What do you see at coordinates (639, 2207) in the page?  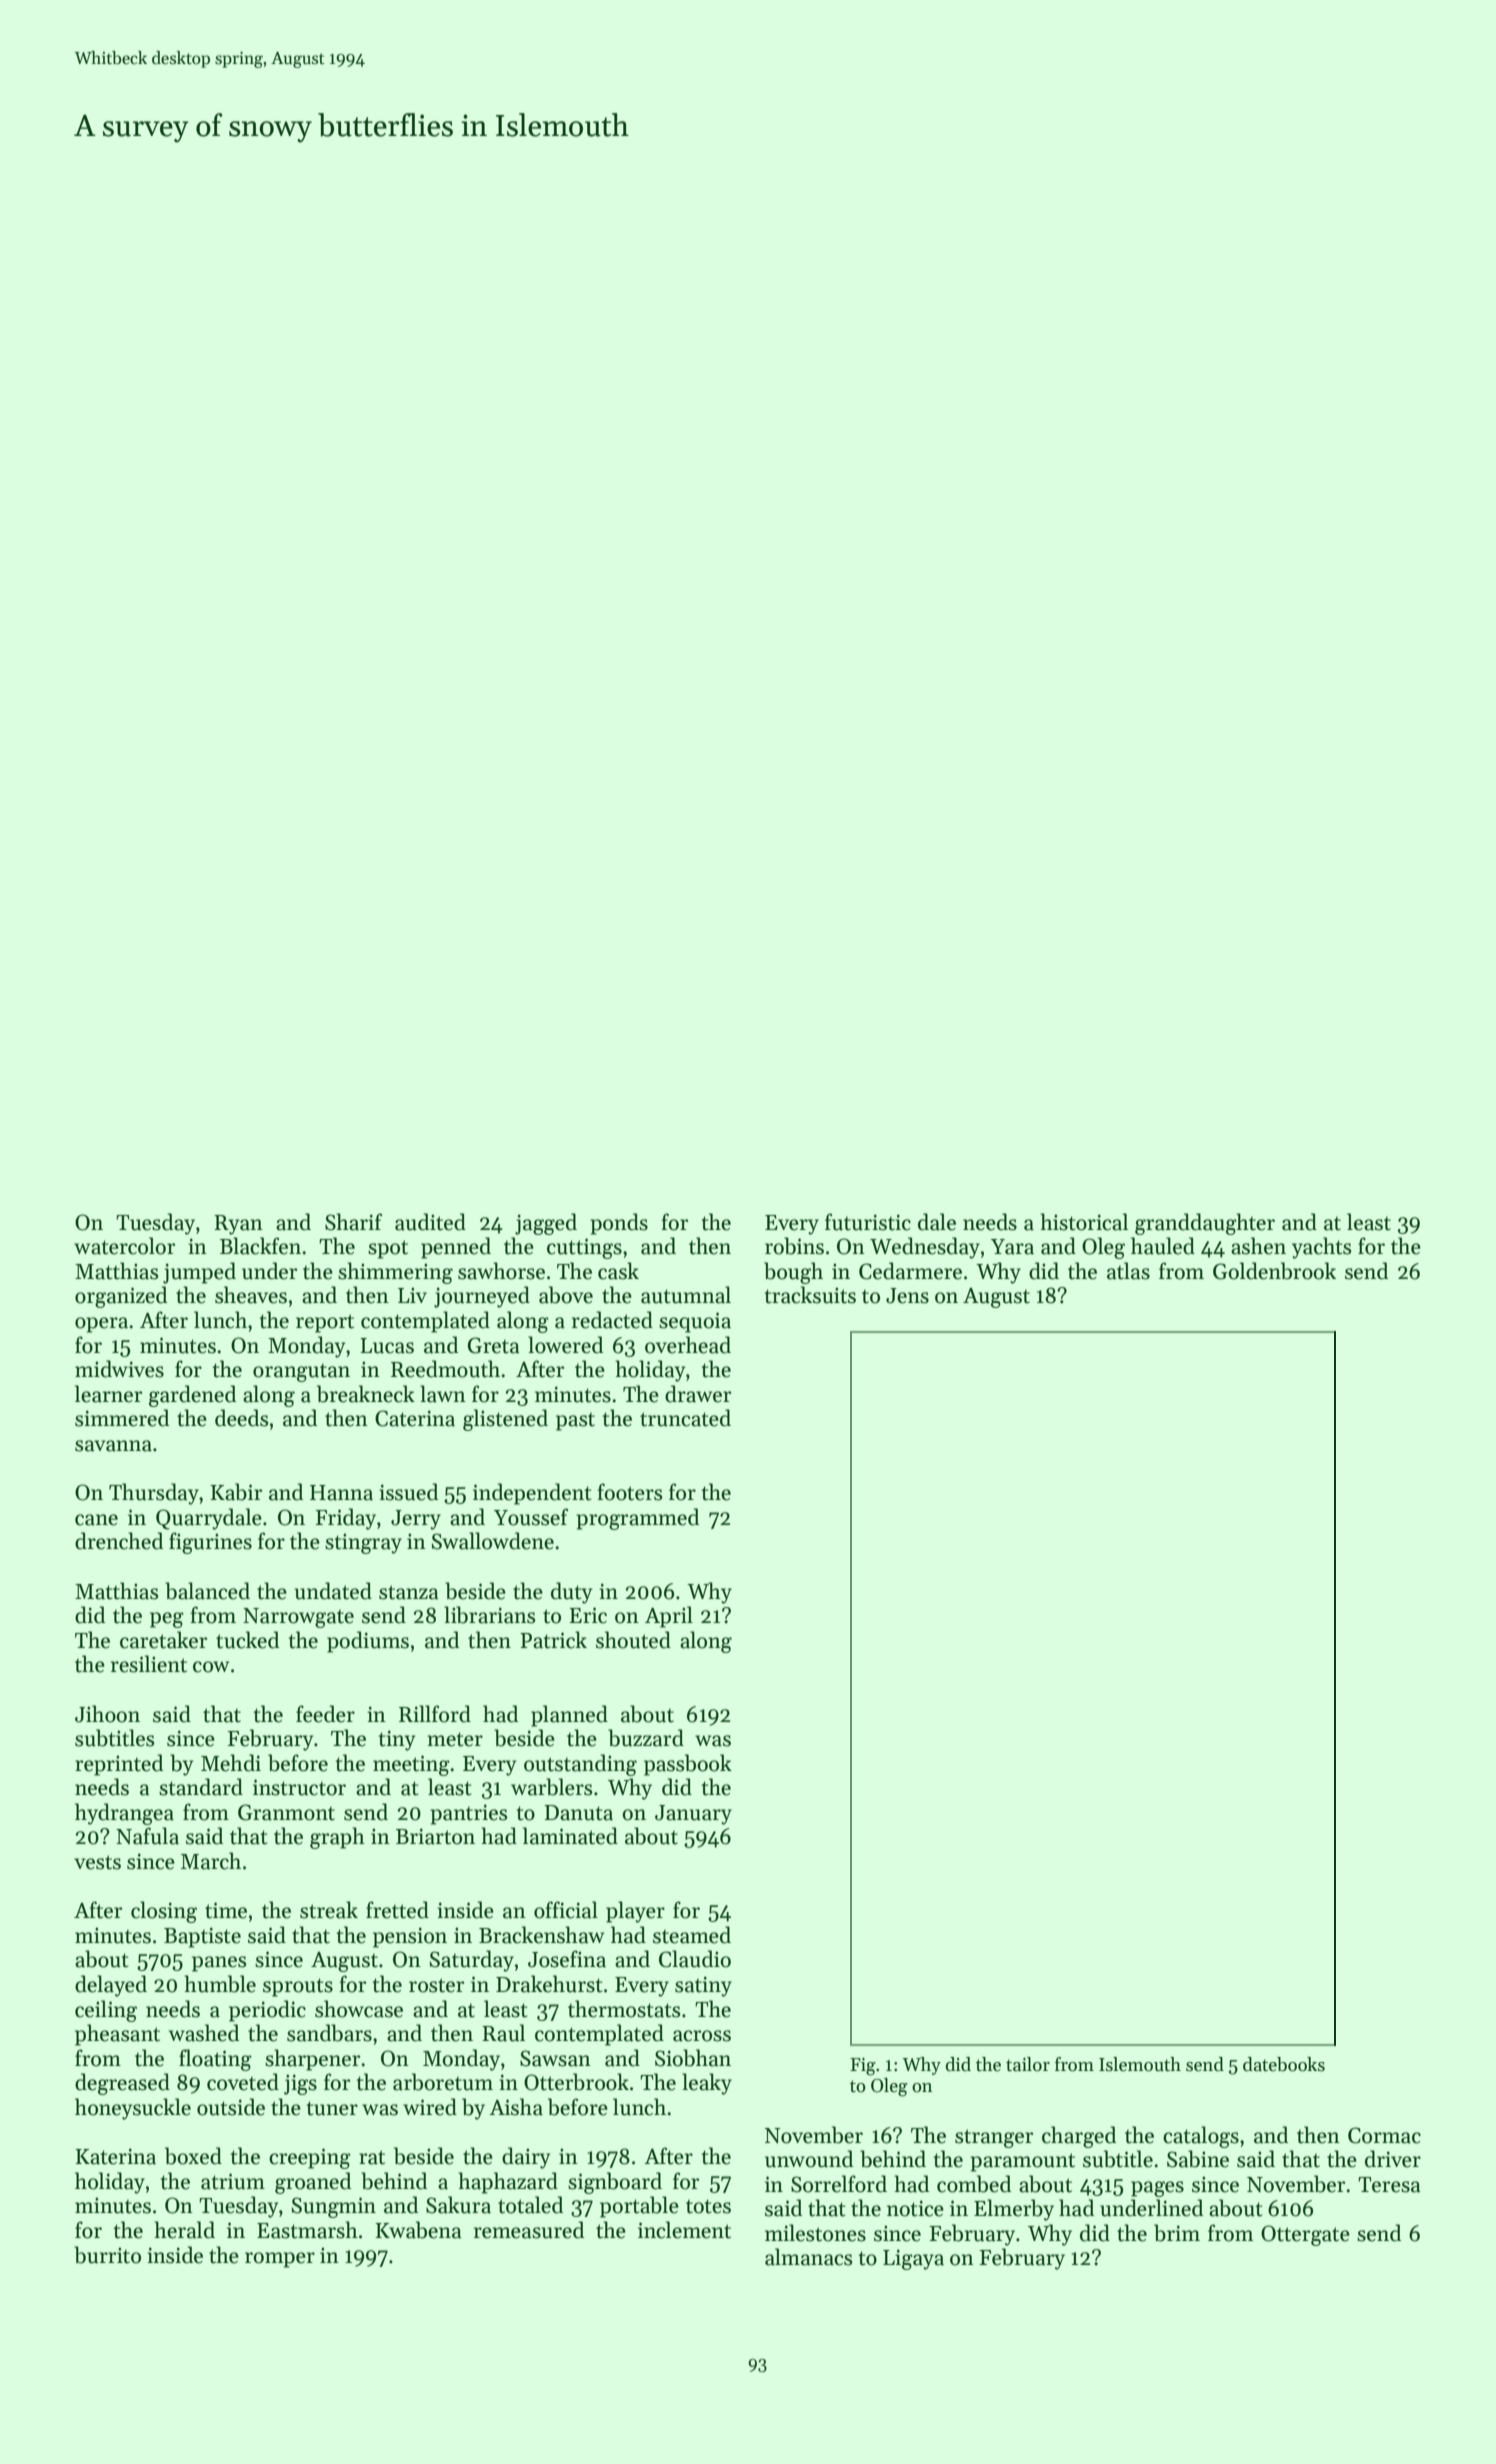 I see `portable` at bounding box center [639, 2207].
